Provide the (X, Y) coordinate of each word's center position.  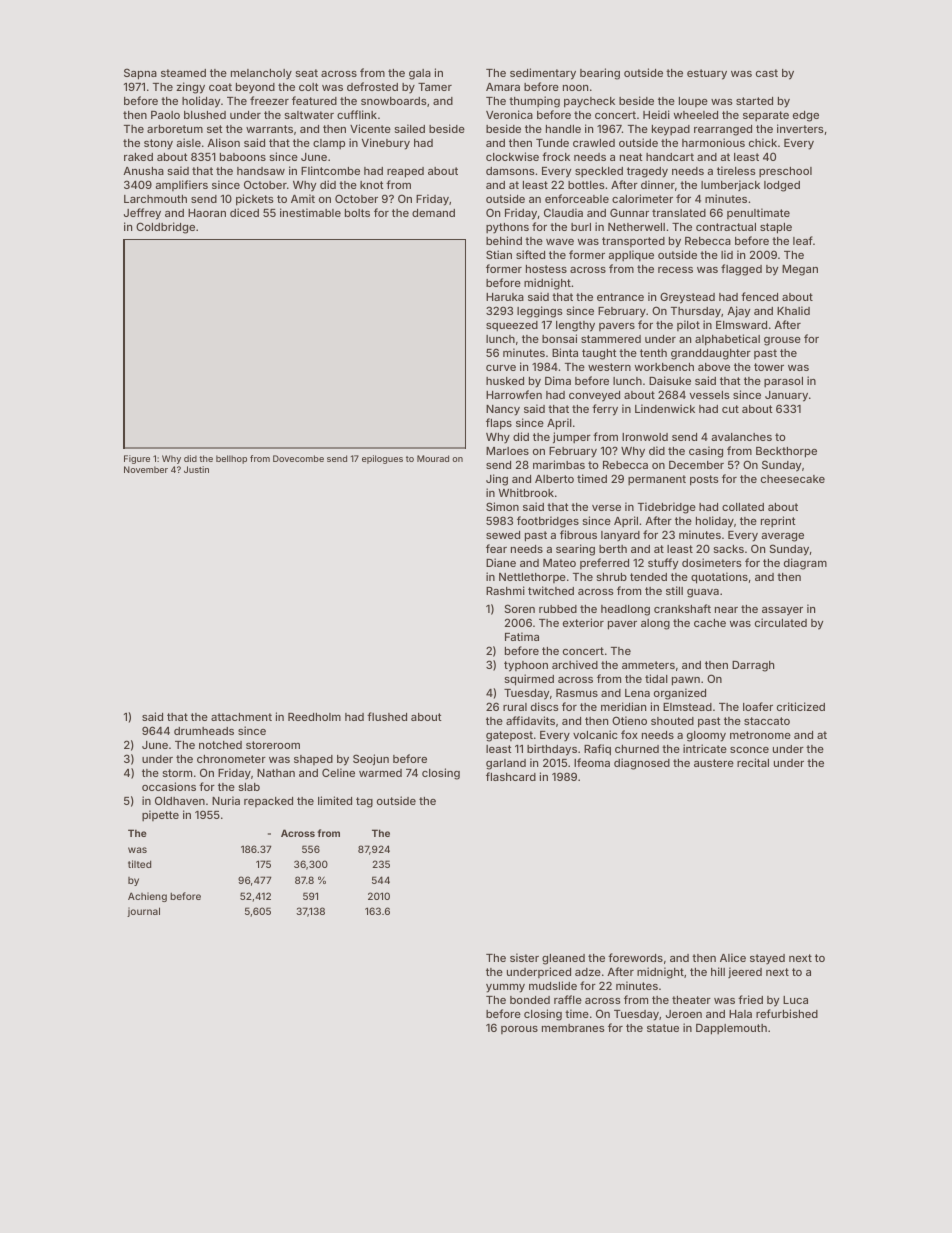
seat (306, 73)
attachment (241, 717)
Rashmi (505, 590)
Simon (502, 506)
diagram (805, 564)
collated (743, 507)
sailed (409, 128)
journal (143, 912)
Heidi (656, 114)
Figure (137, 459)
